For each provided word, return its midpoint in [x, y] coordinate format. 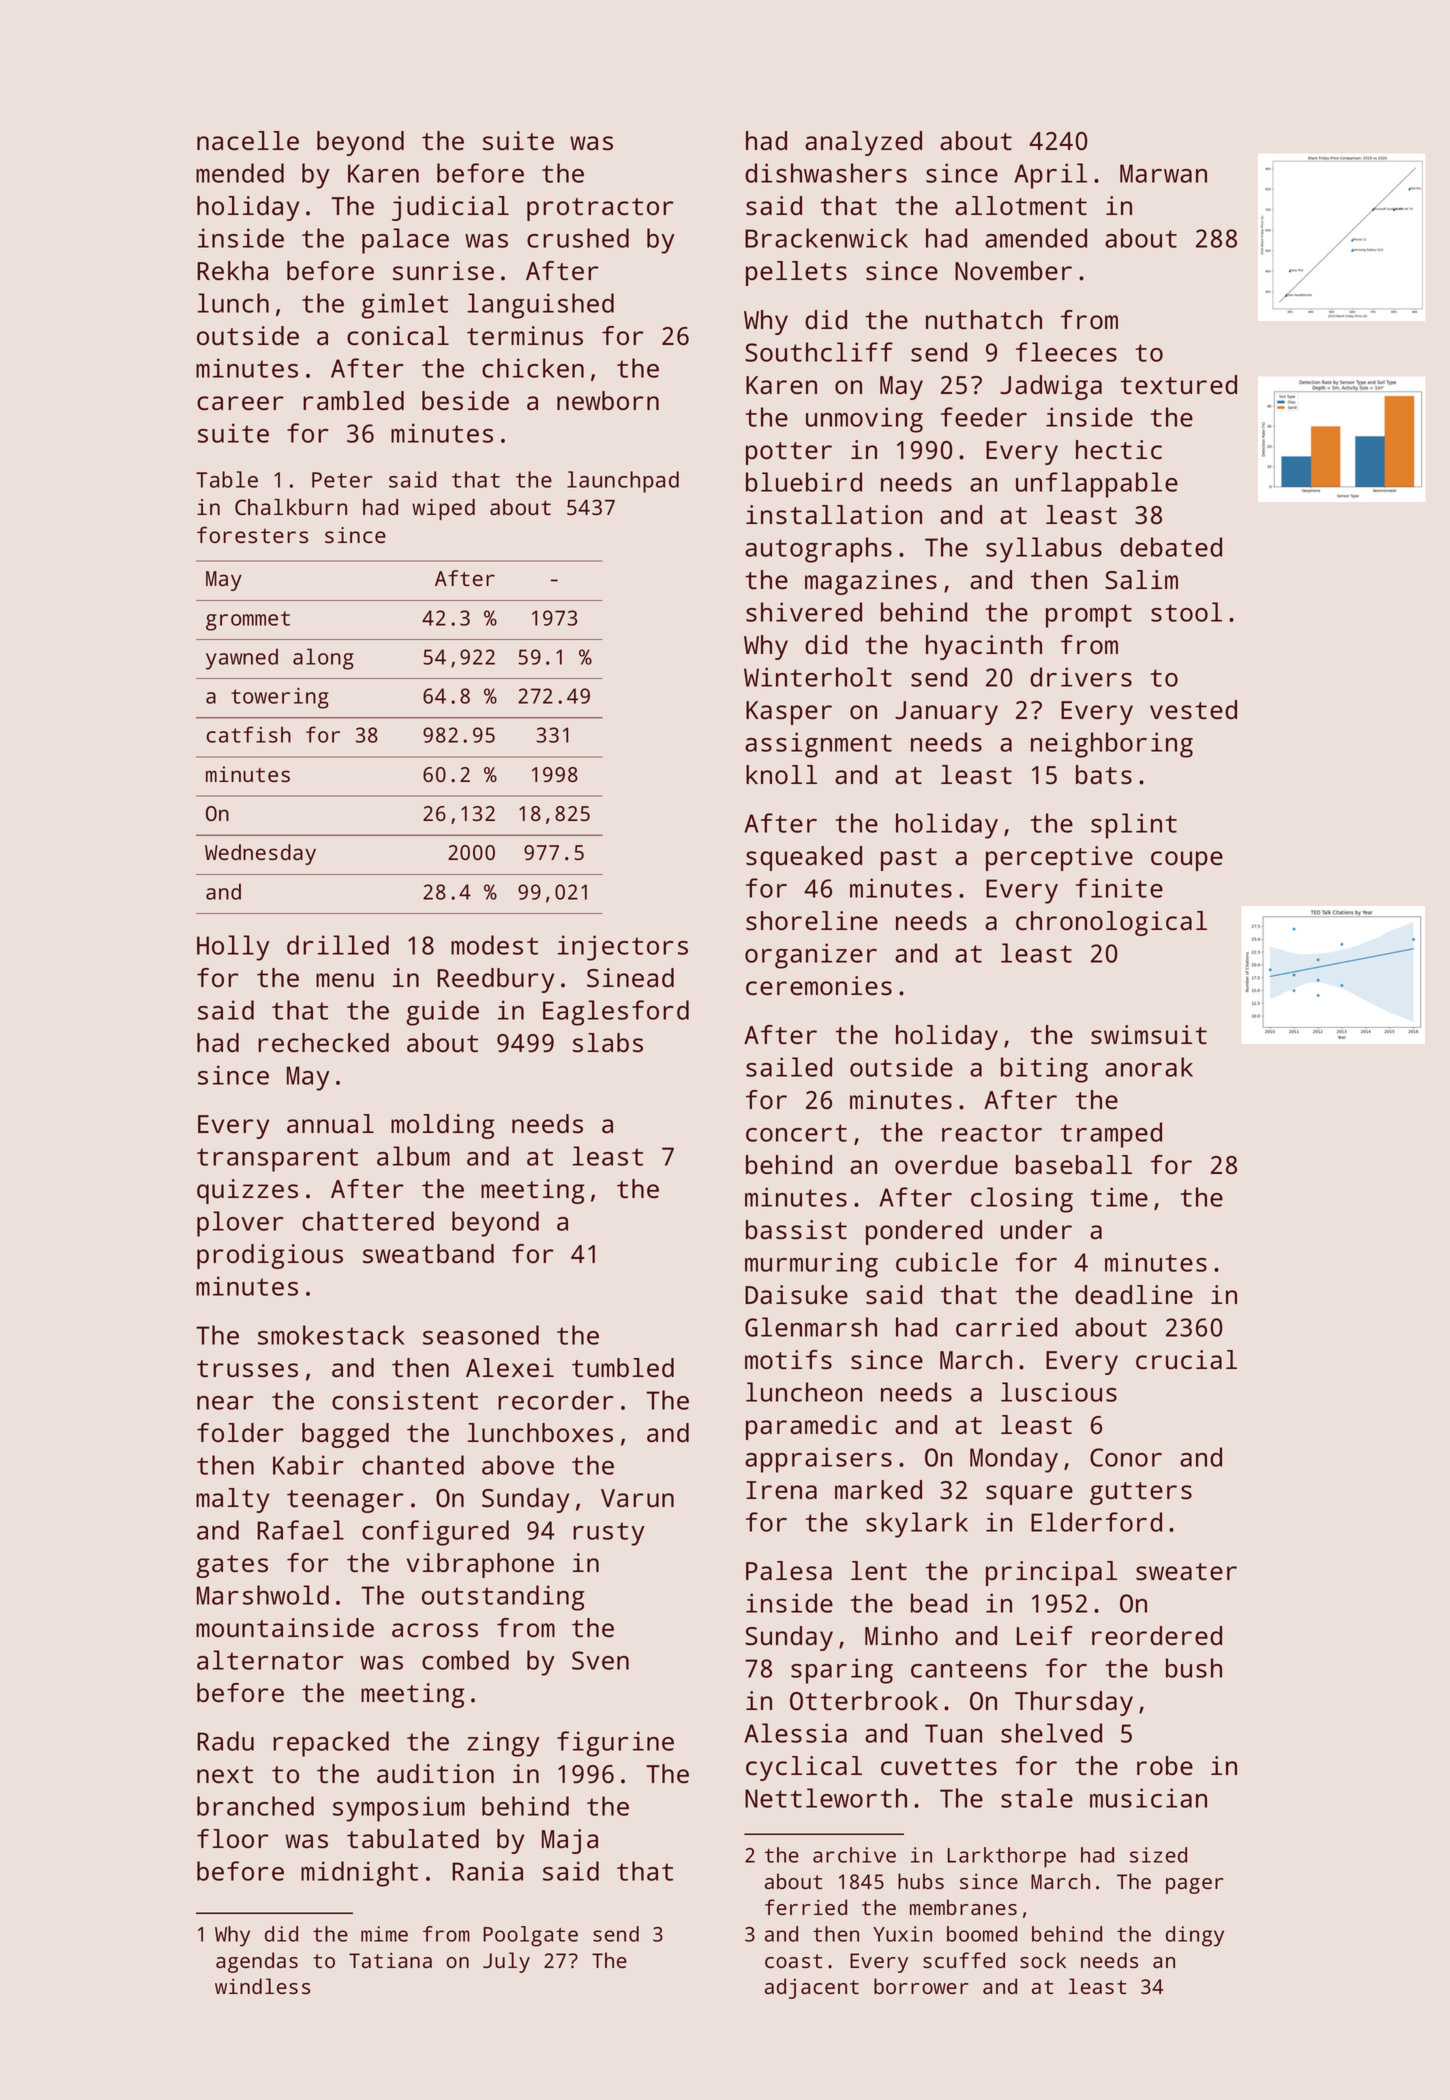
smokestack [331, 1335]
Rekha [232, 271]
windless [262, 1986]
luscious [1059, 1392]
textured [1178, 384]
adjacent [812, 1988]
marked [878, 1489]
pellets [796, 273]
